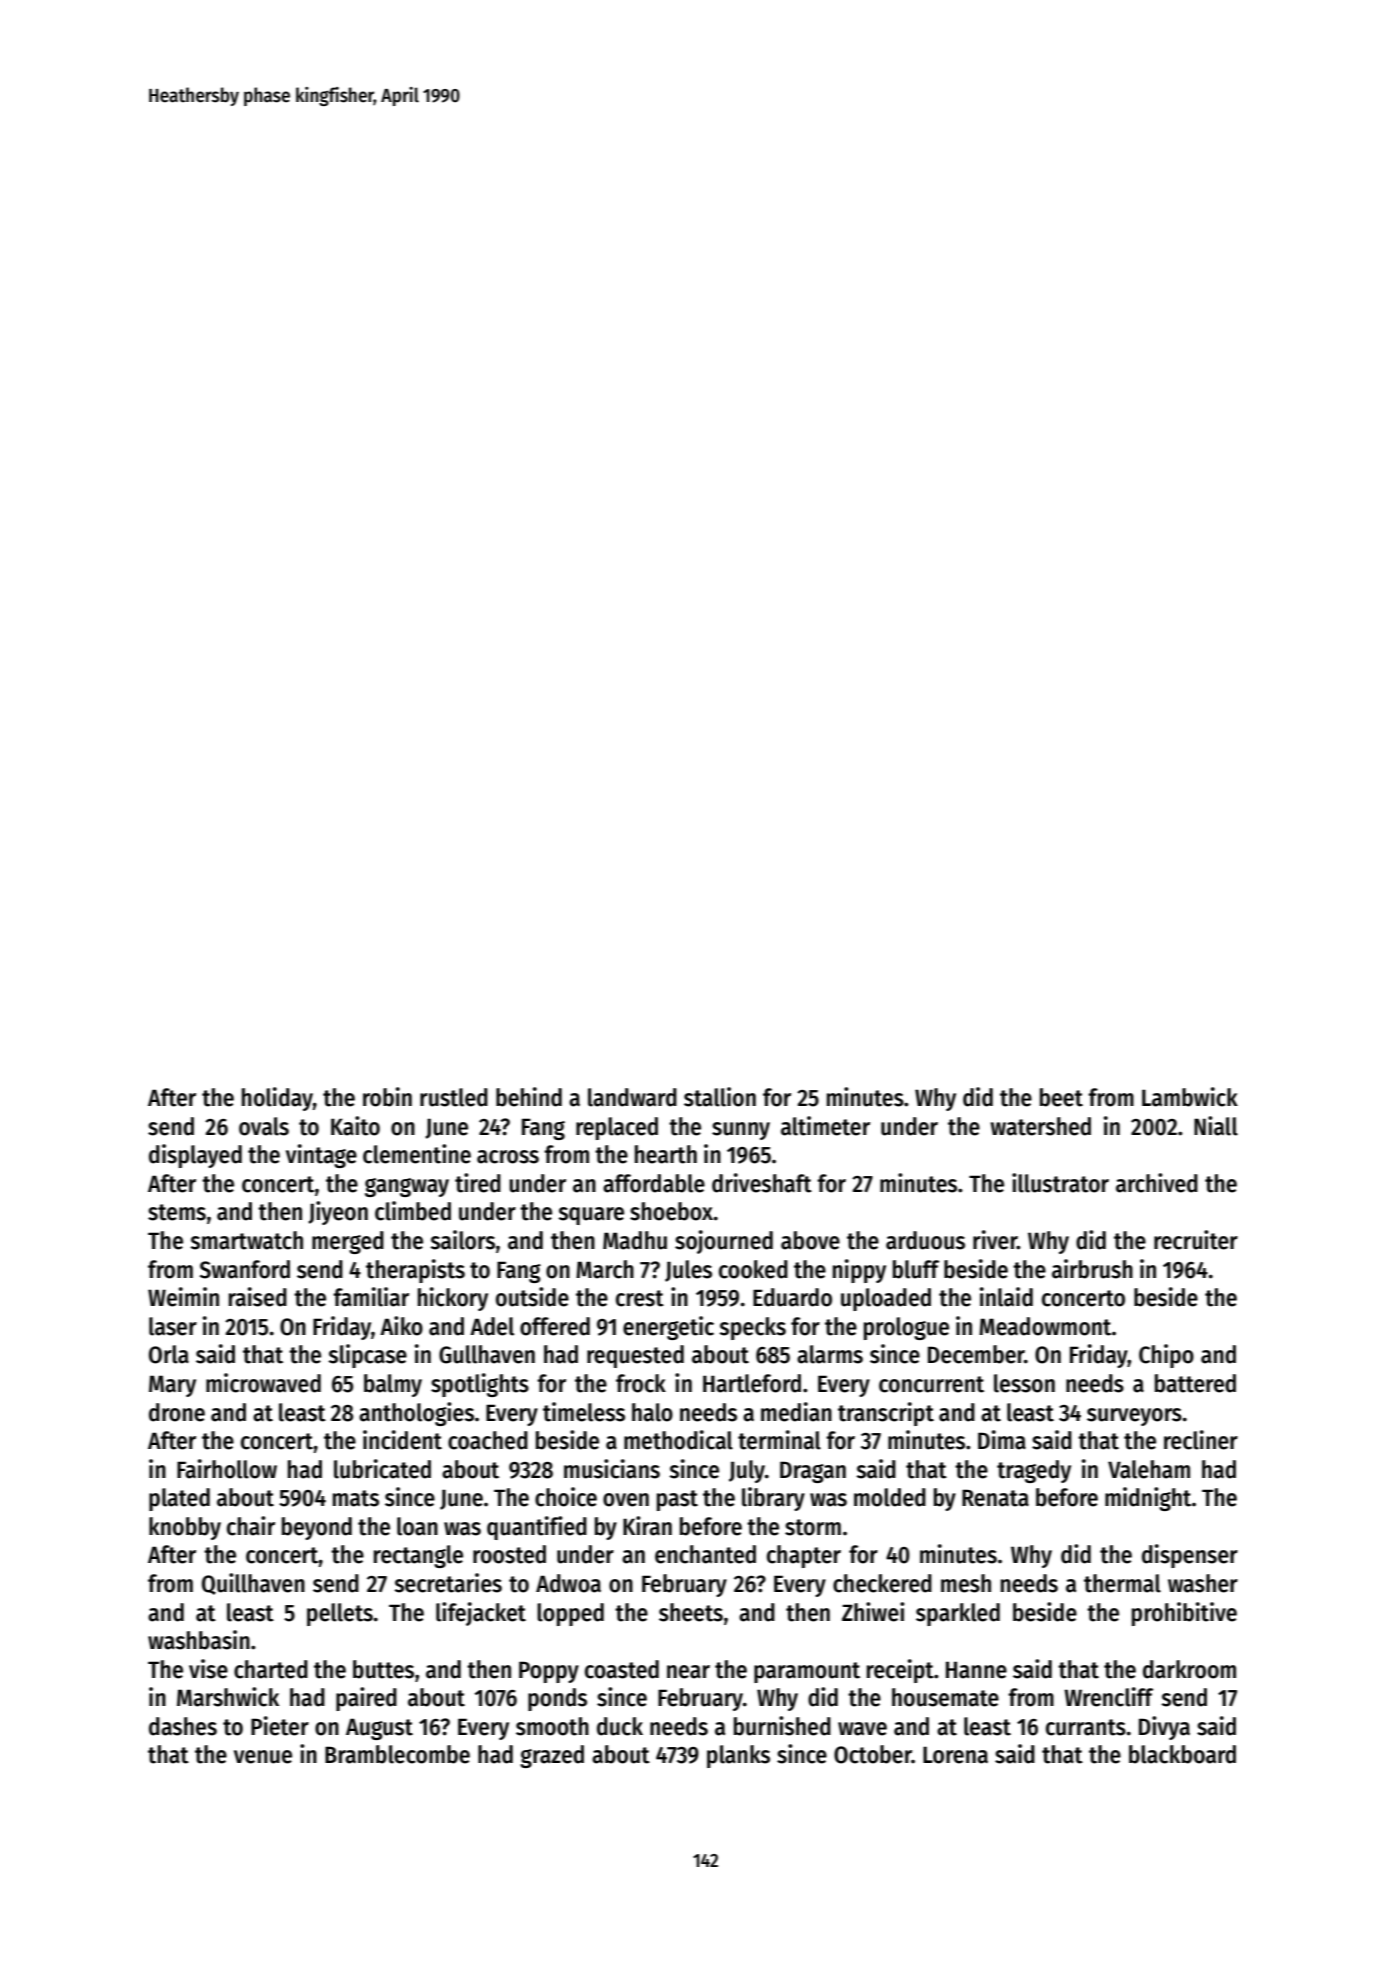  What do you see at coordinates (367, 1356) in the screenshot?
I see `slipcase` at bounding box center [367, 1356].
